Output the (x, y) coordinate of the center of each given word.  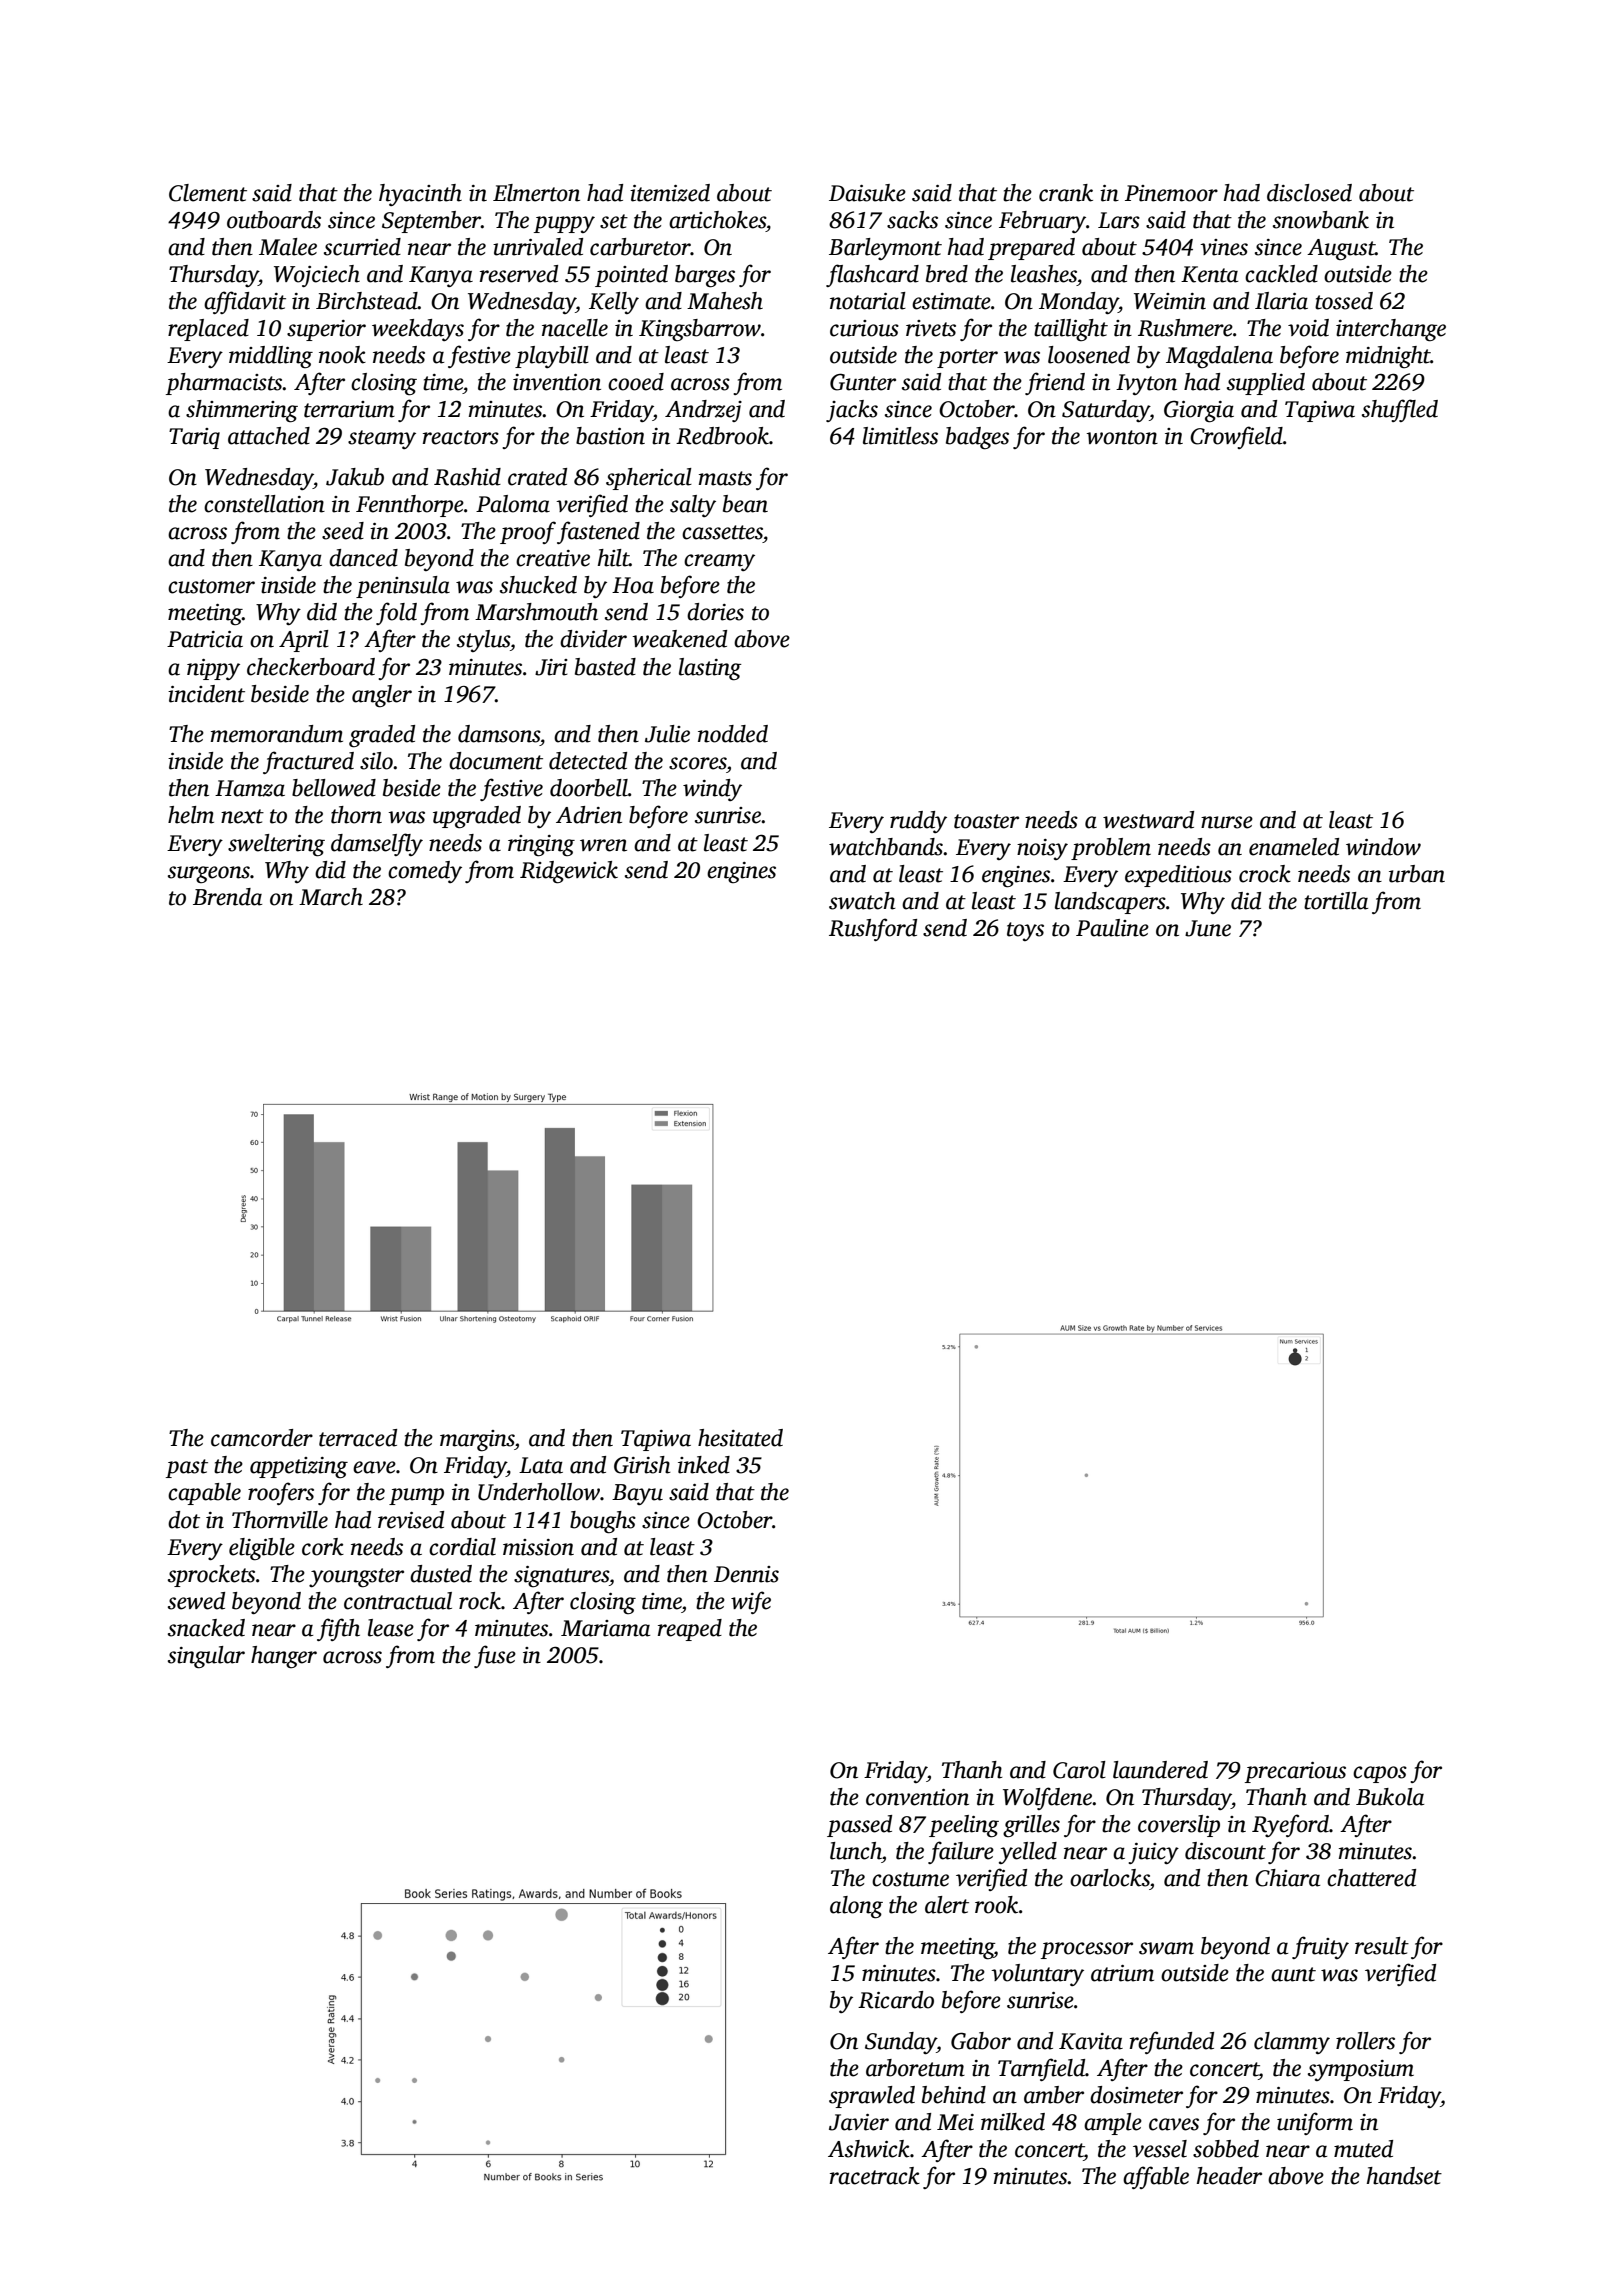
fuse (495, 1656)
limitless (900, 436)
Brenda (227, 897)
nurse (1227, 822)
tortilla (1336, 901)
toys (1025, 931)
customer (211, 586)
